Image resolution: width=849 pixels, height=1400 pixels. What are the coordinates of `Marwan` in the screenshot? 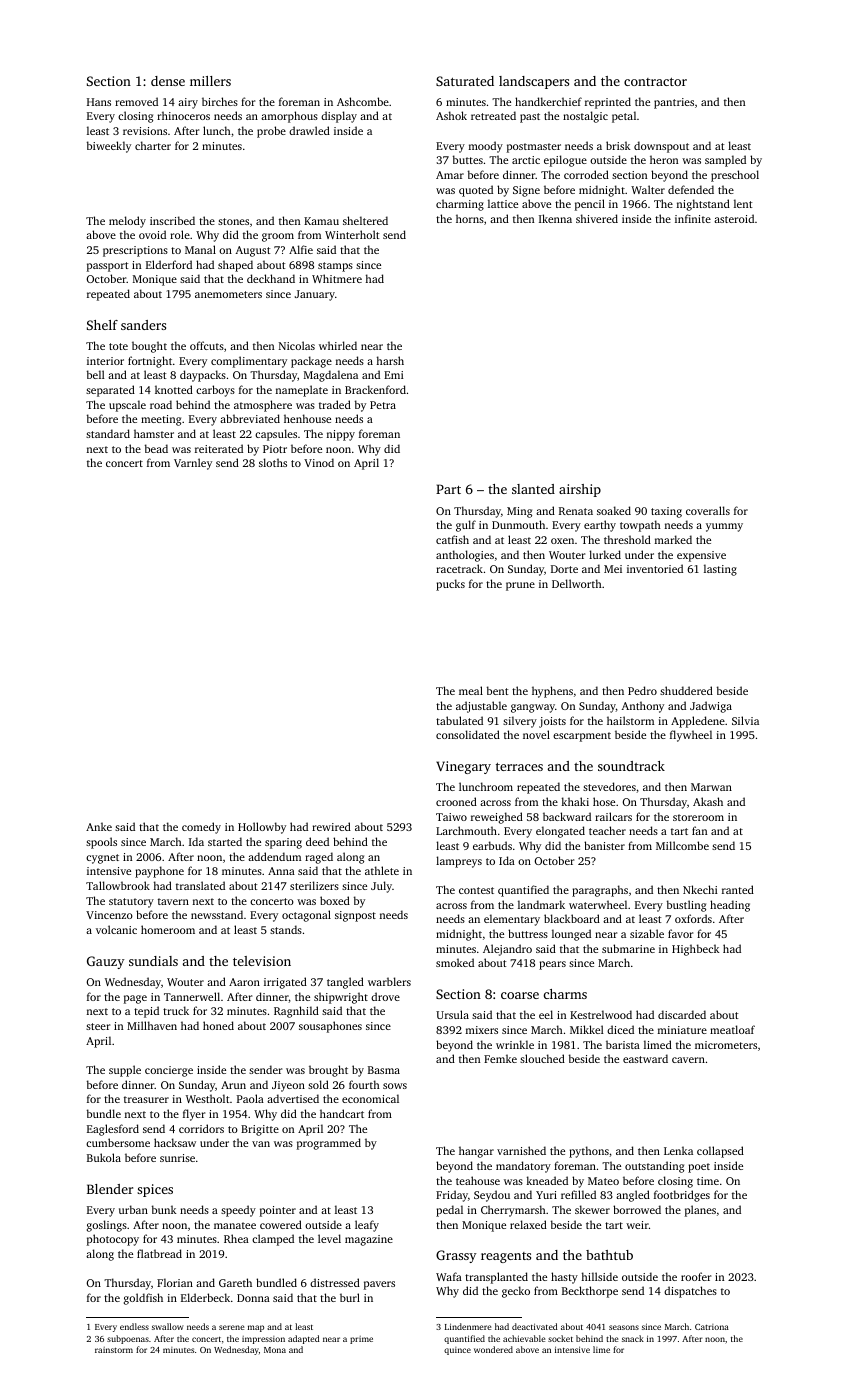 It's located at (711, 787).
